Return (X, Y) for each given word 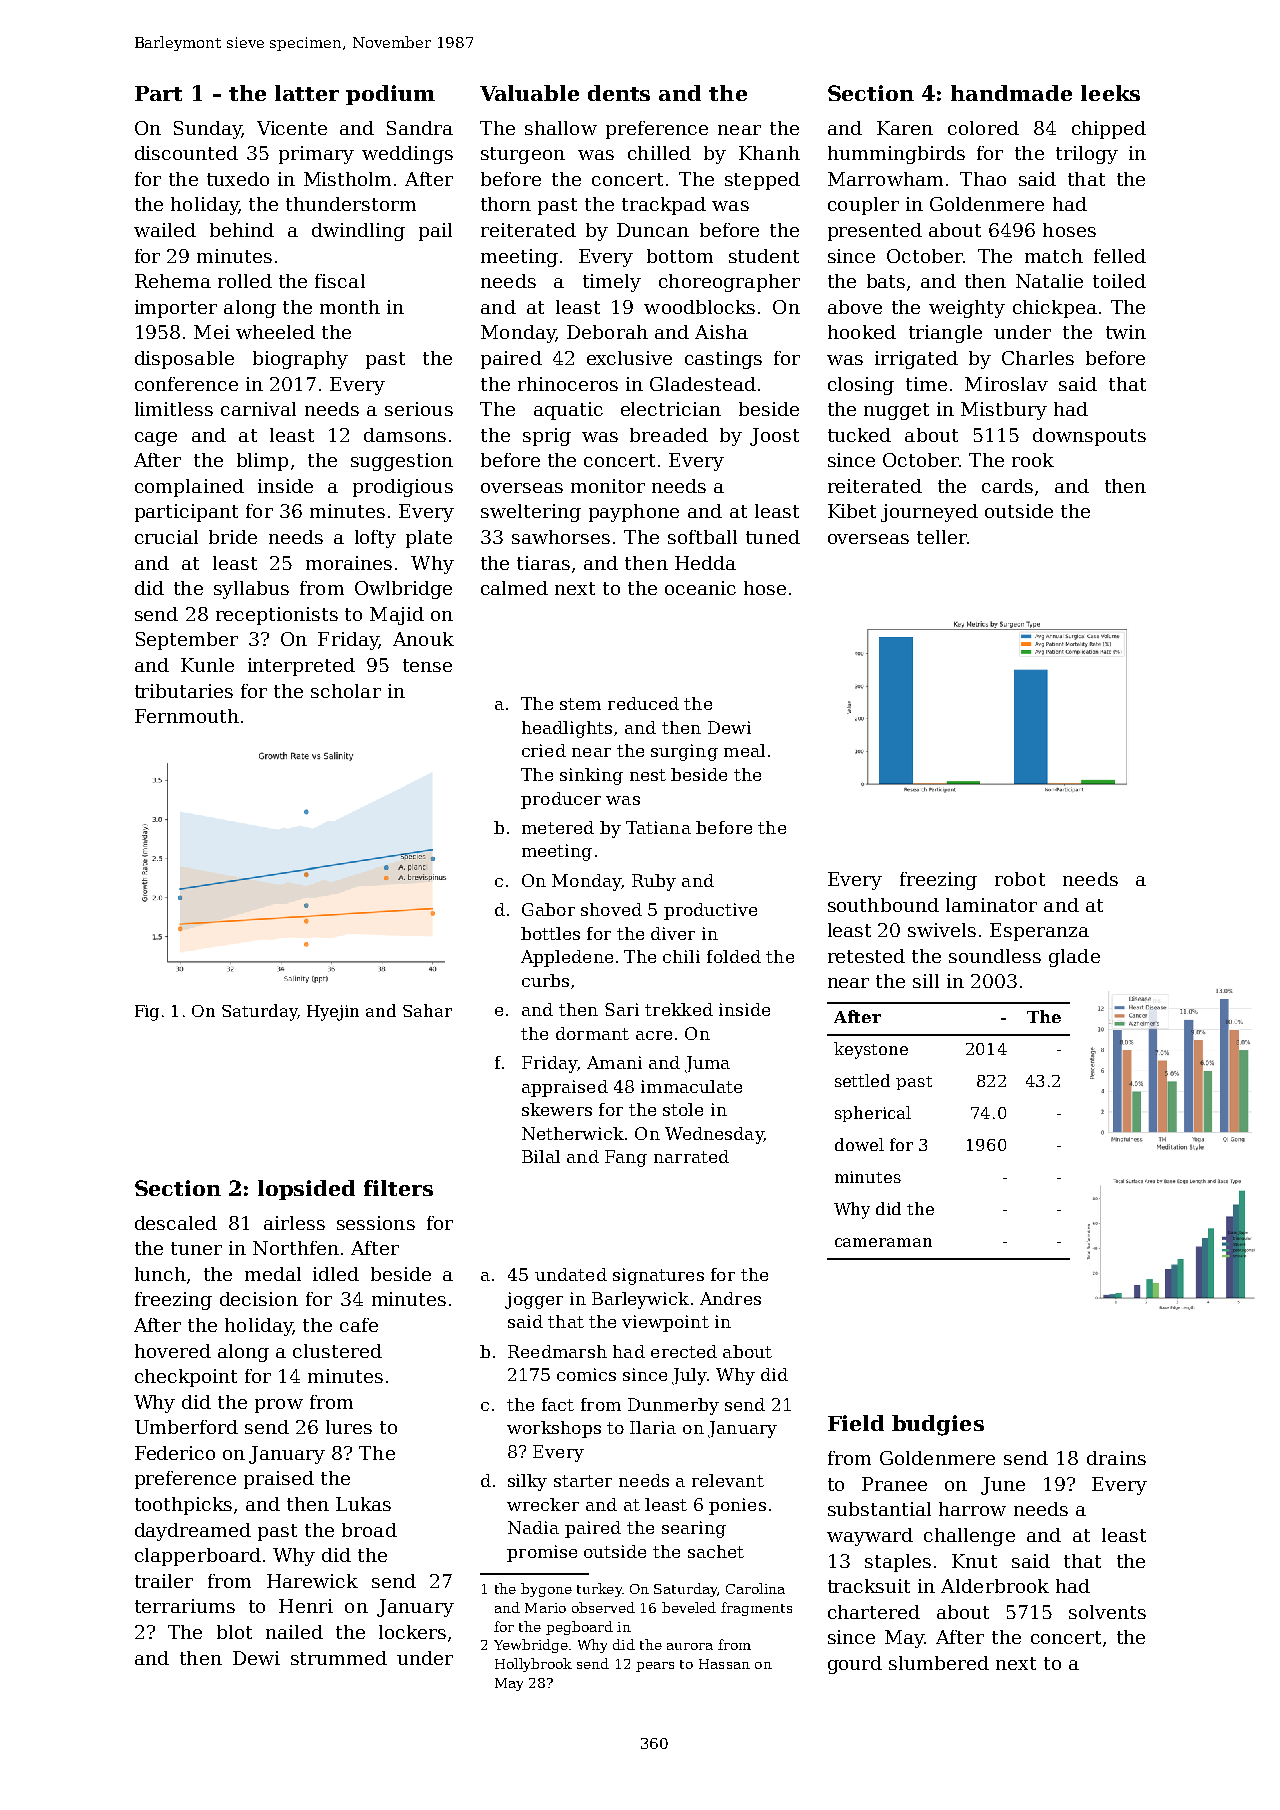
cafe (359, 1325)
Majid (397, 616)
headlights (567, 729)
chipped (1109, 130)
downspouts (1089, 437)
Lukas (363, 1504)
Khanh (769, 153)
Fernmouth (187, 716)
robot (1020, 879)
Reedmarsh (557, 1351)
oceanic (700, 588)
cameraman (883, 1242)
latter (307, 93)
